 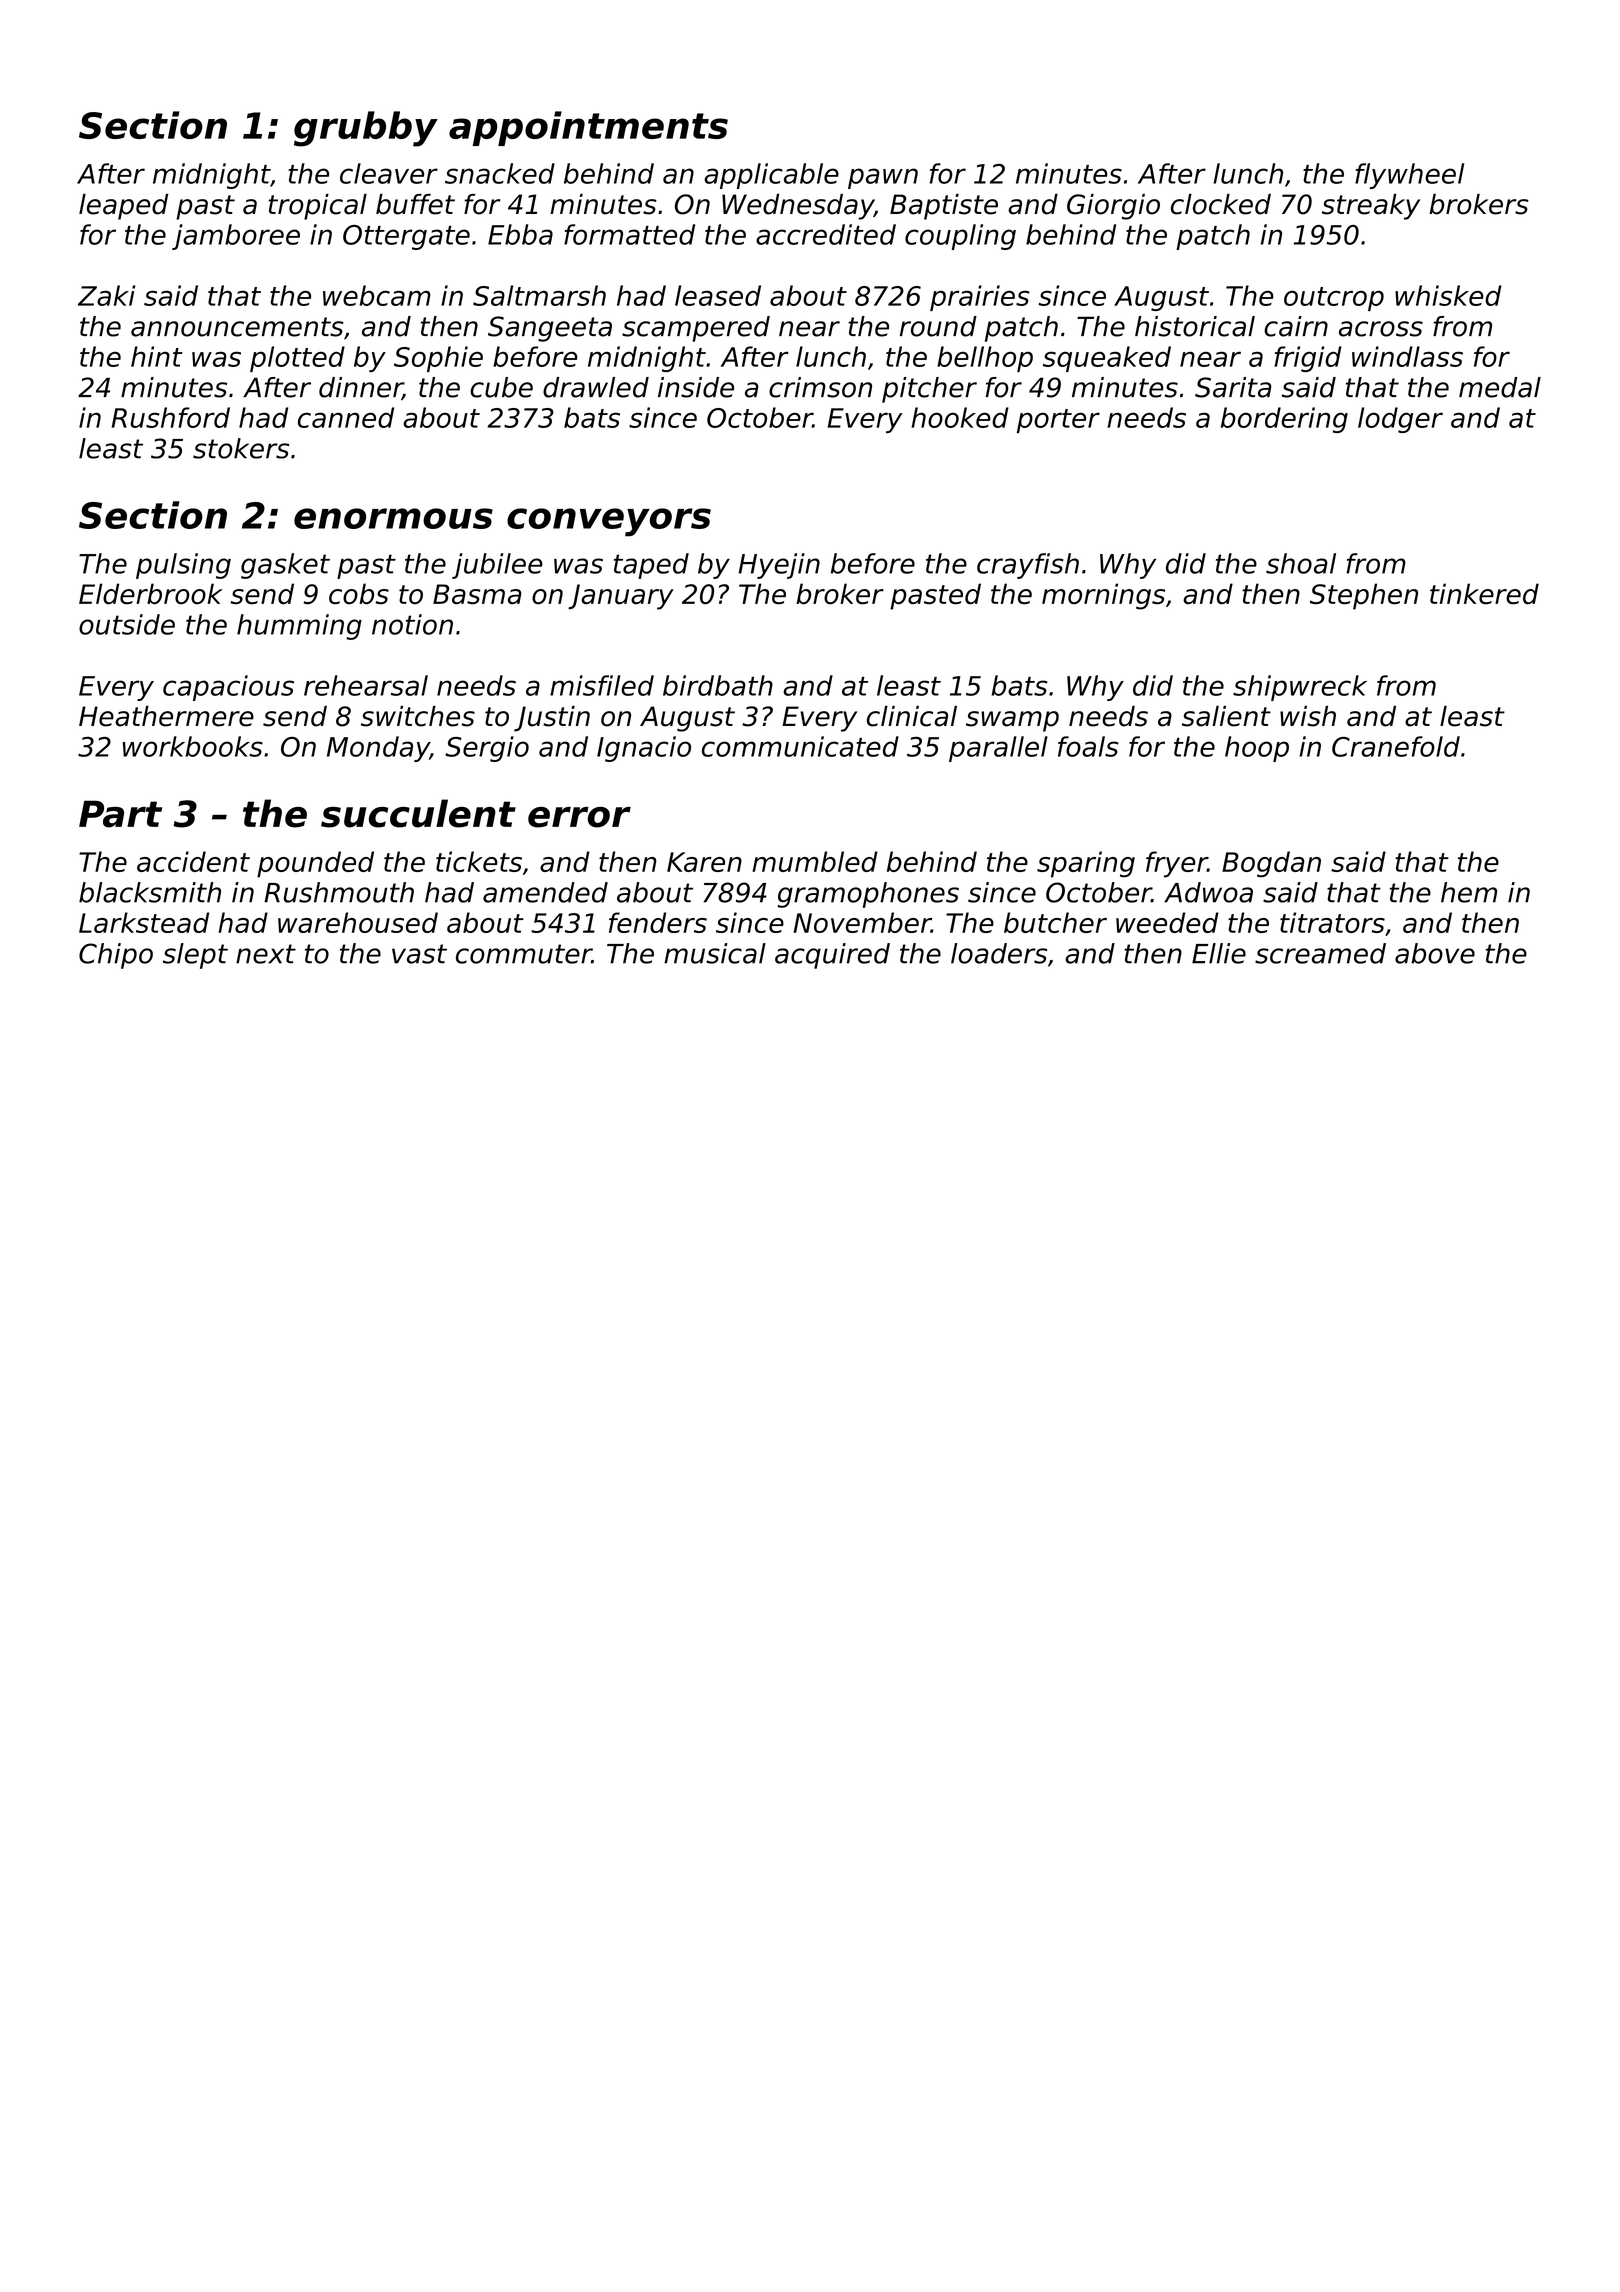 I want to click on Rushford, so click(x=170, y=417).
